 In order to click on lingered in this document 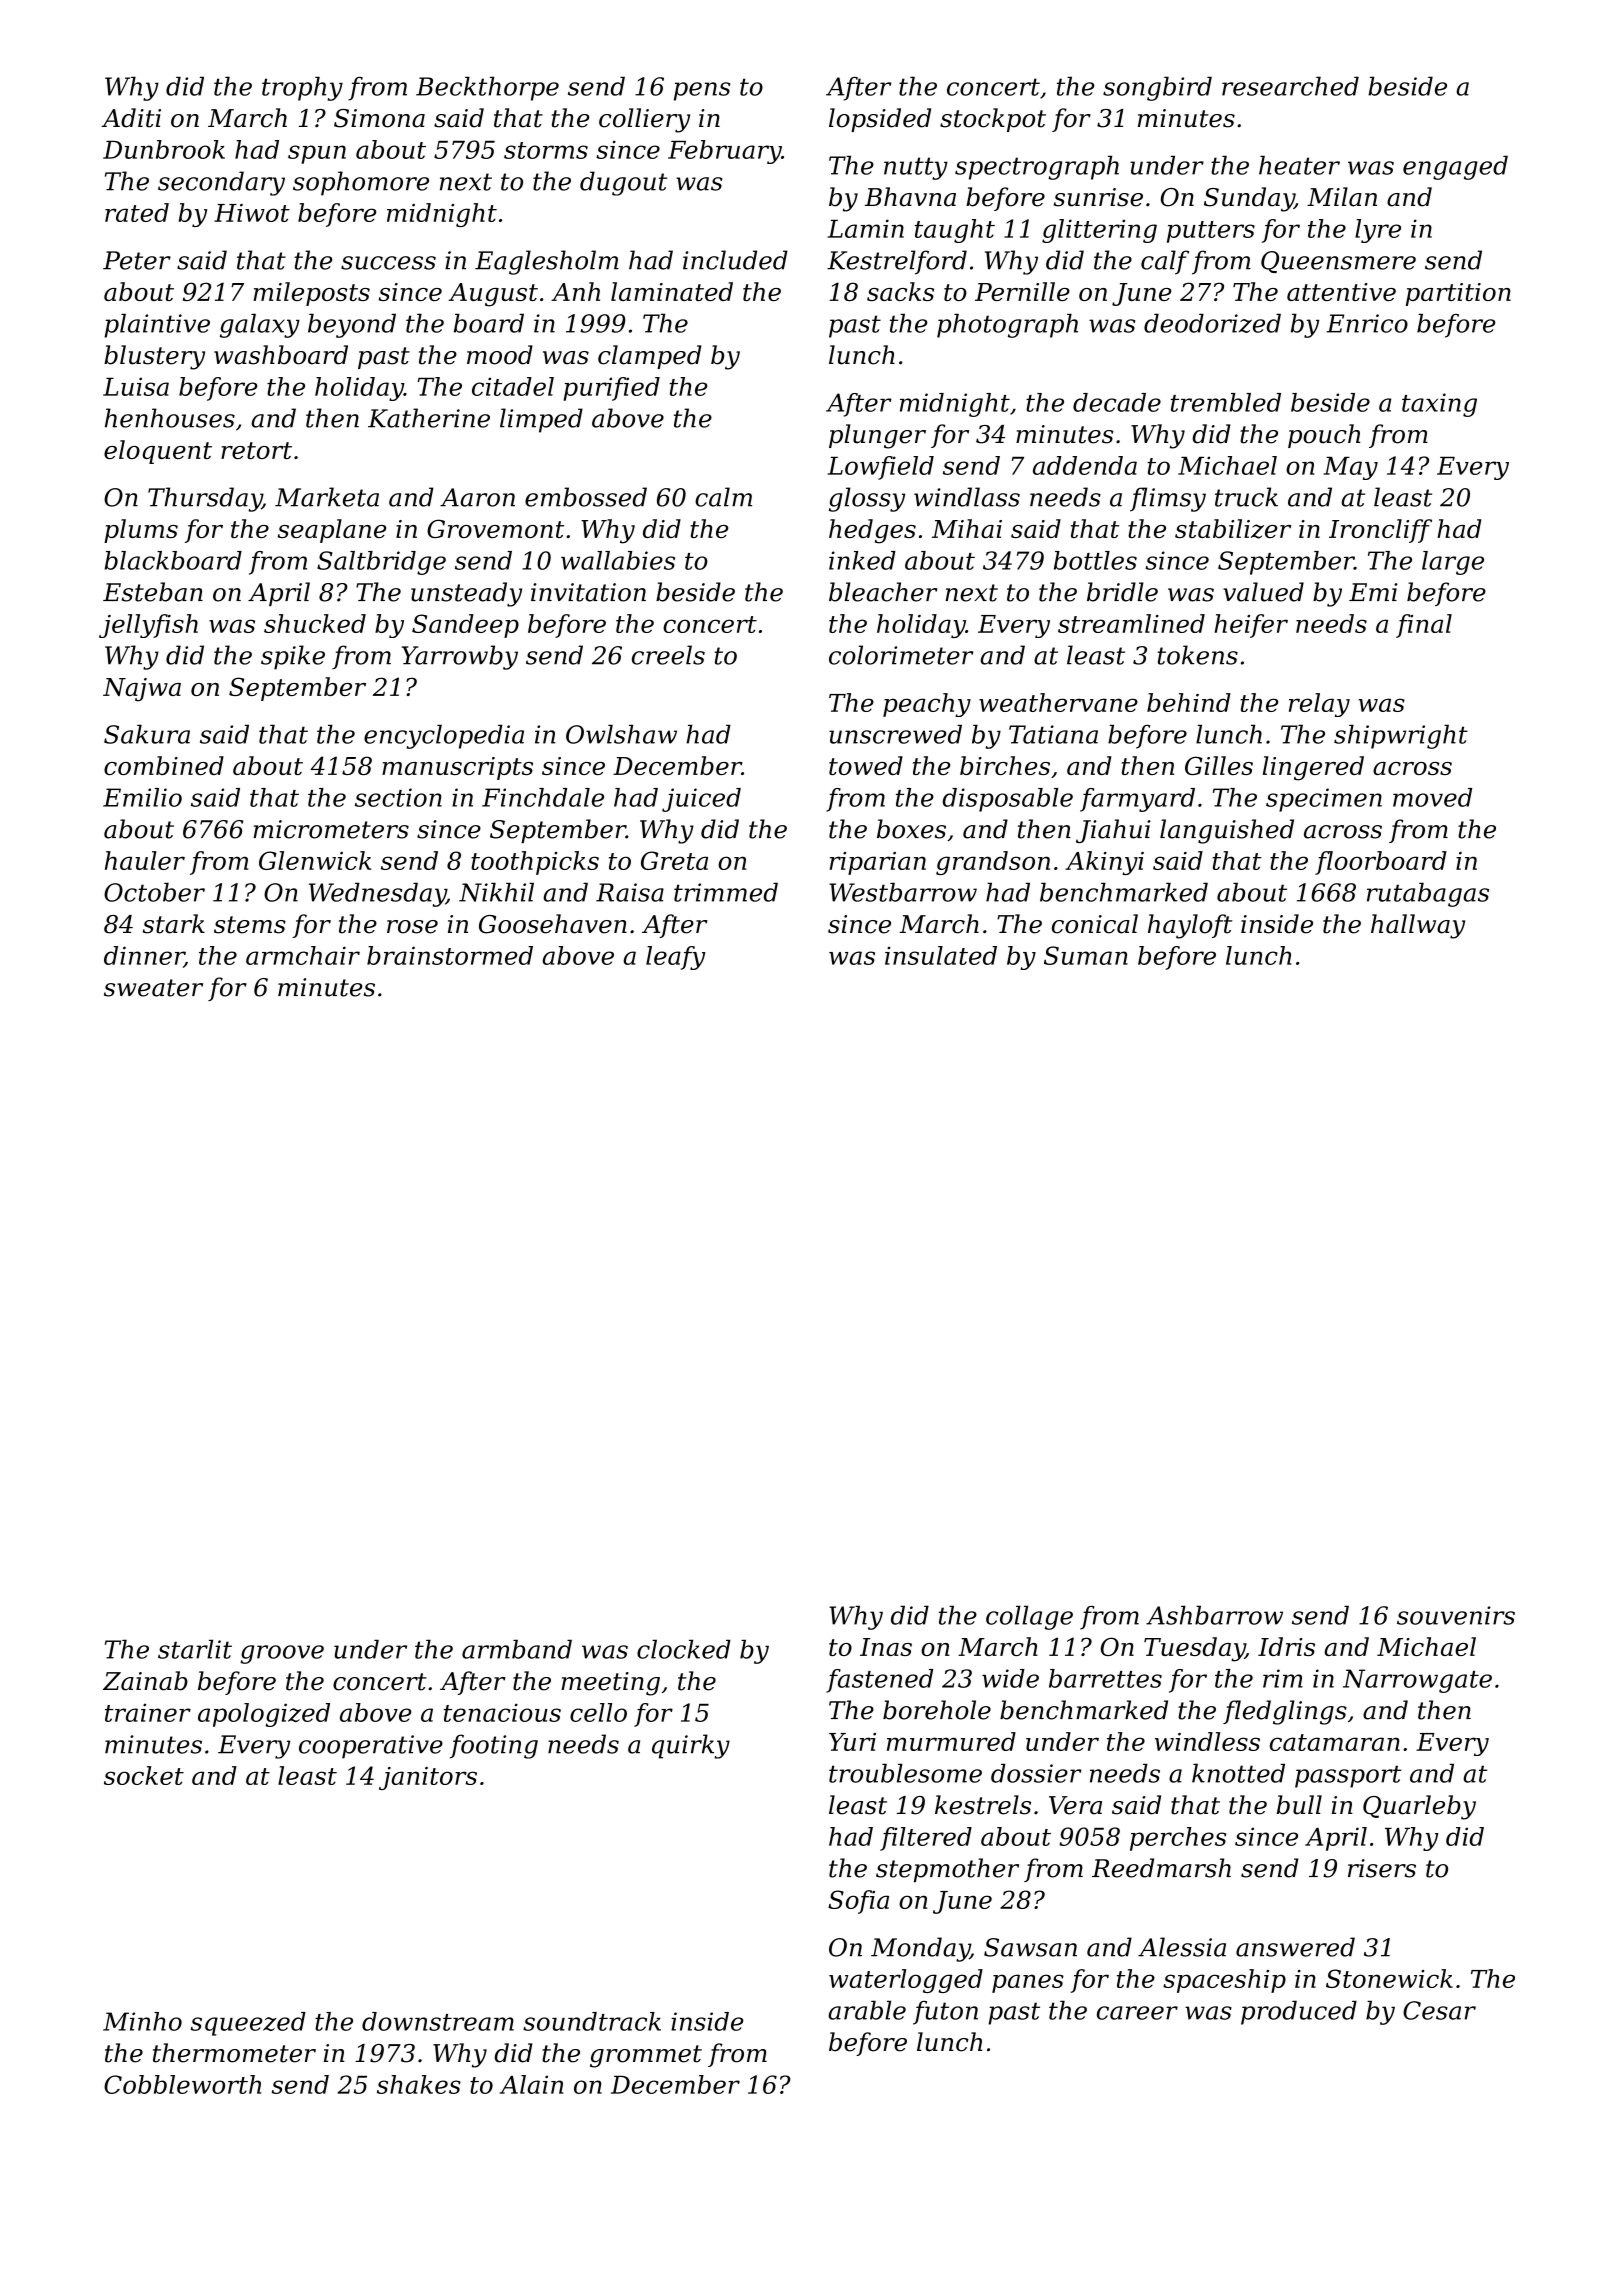, I will do `click(1313, 768)`.
